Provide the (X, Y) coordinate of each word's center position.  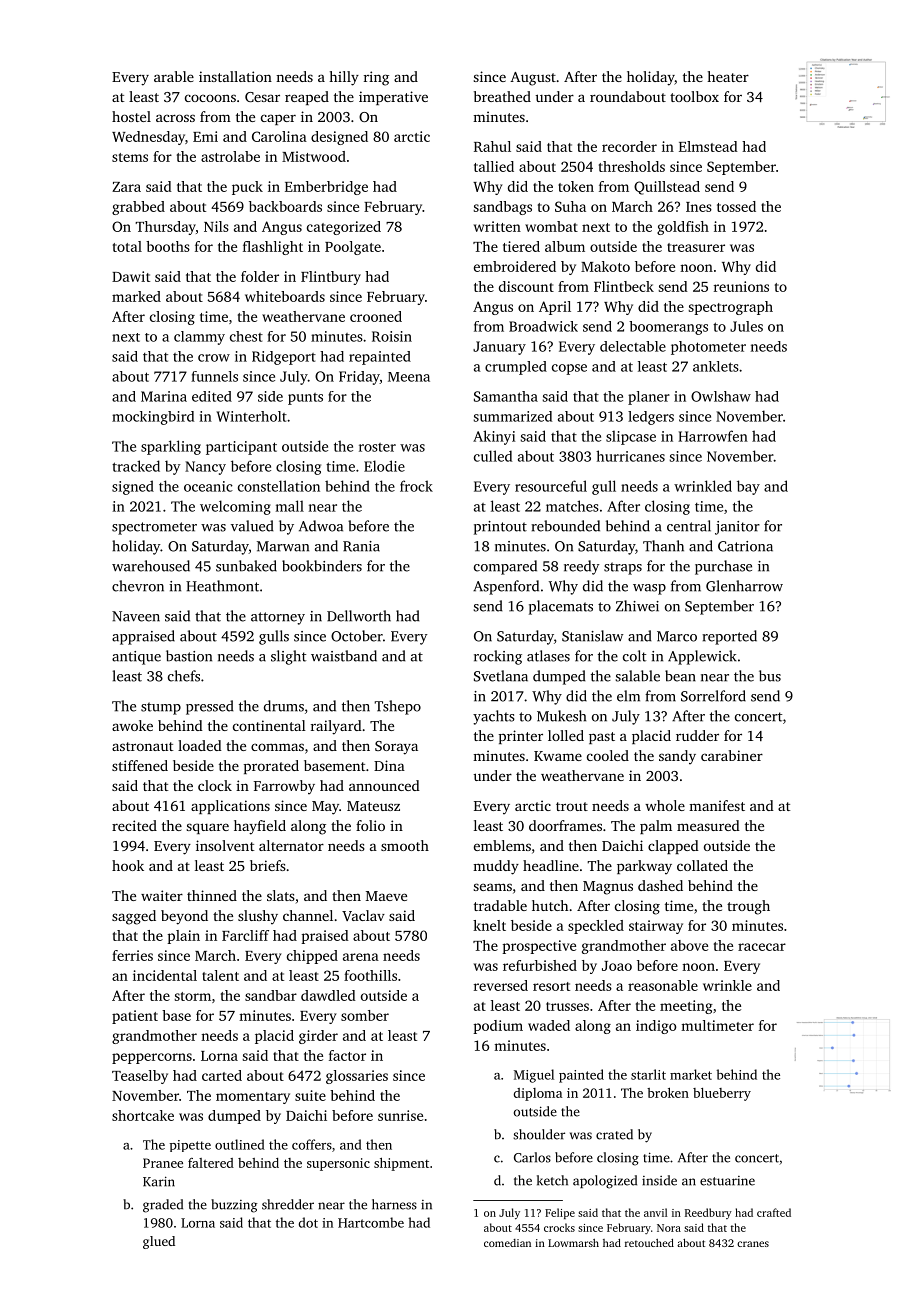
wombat (551, 226)
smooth (405, 845)
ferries (132, 955)
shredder (288, 1204)
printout (500, 528)
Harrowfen (713, 436)
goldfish (683, 228)
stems (130, 157)
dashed (660, 885)
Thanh (663, 546)
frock (416, 486)
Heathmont (222, 586)
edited (212, 396)
